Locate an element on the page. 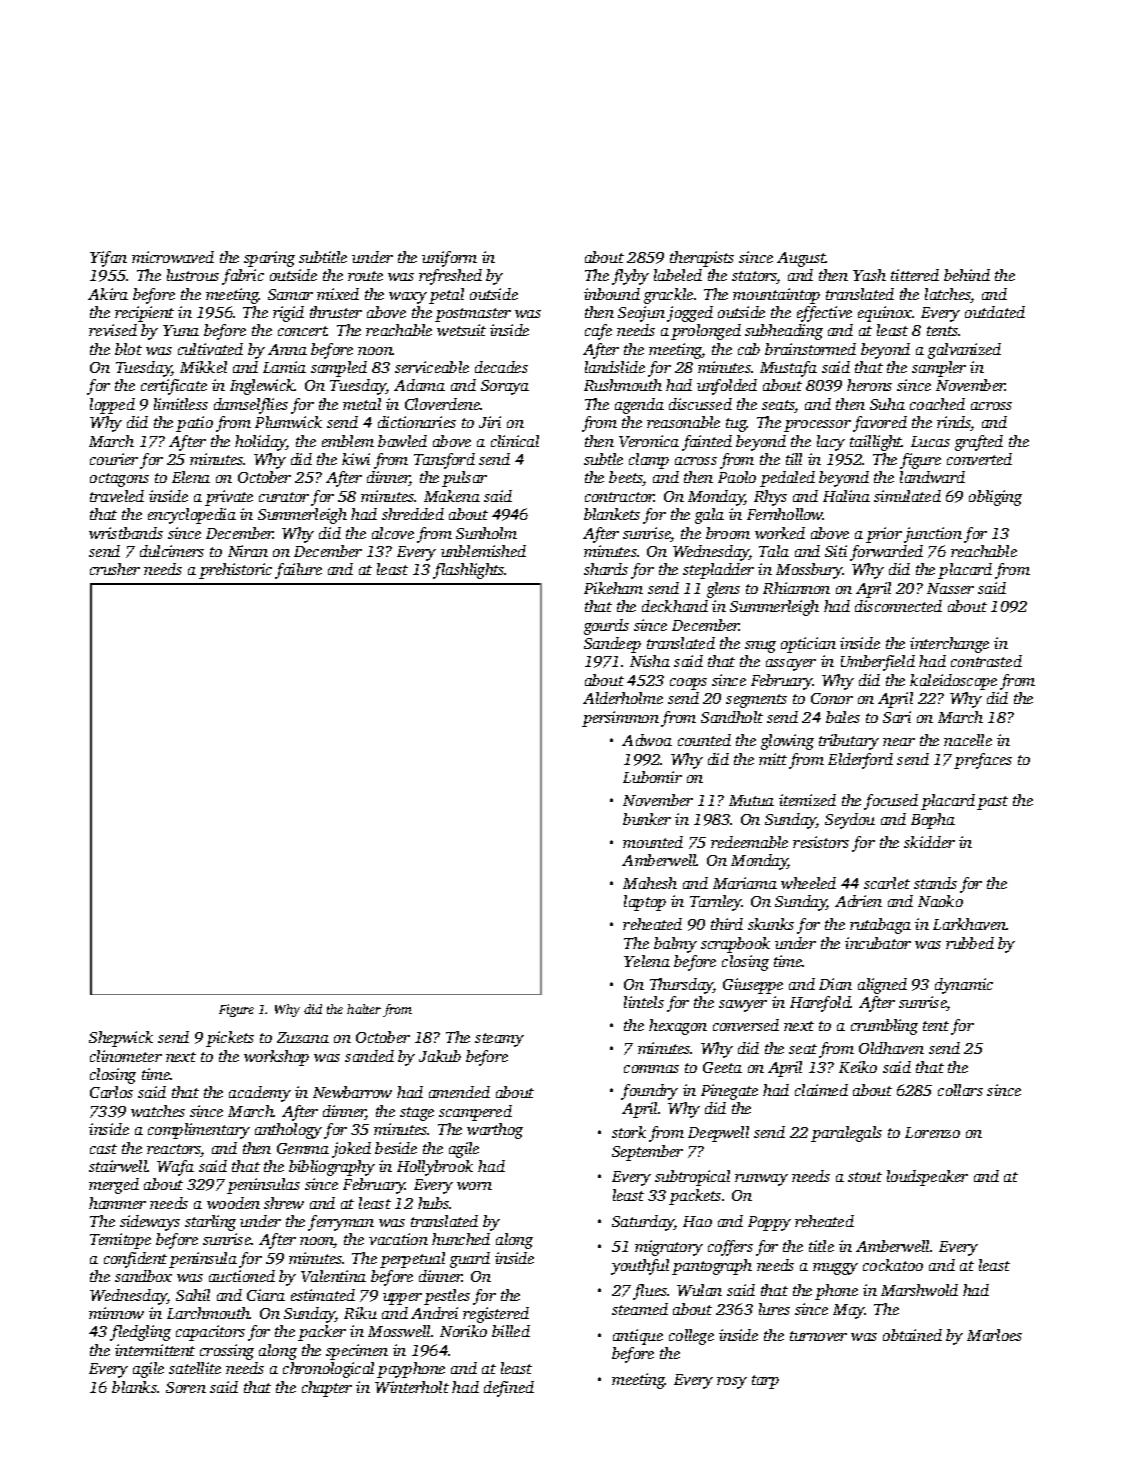  anthology is located at coordinates (288, 1131).
